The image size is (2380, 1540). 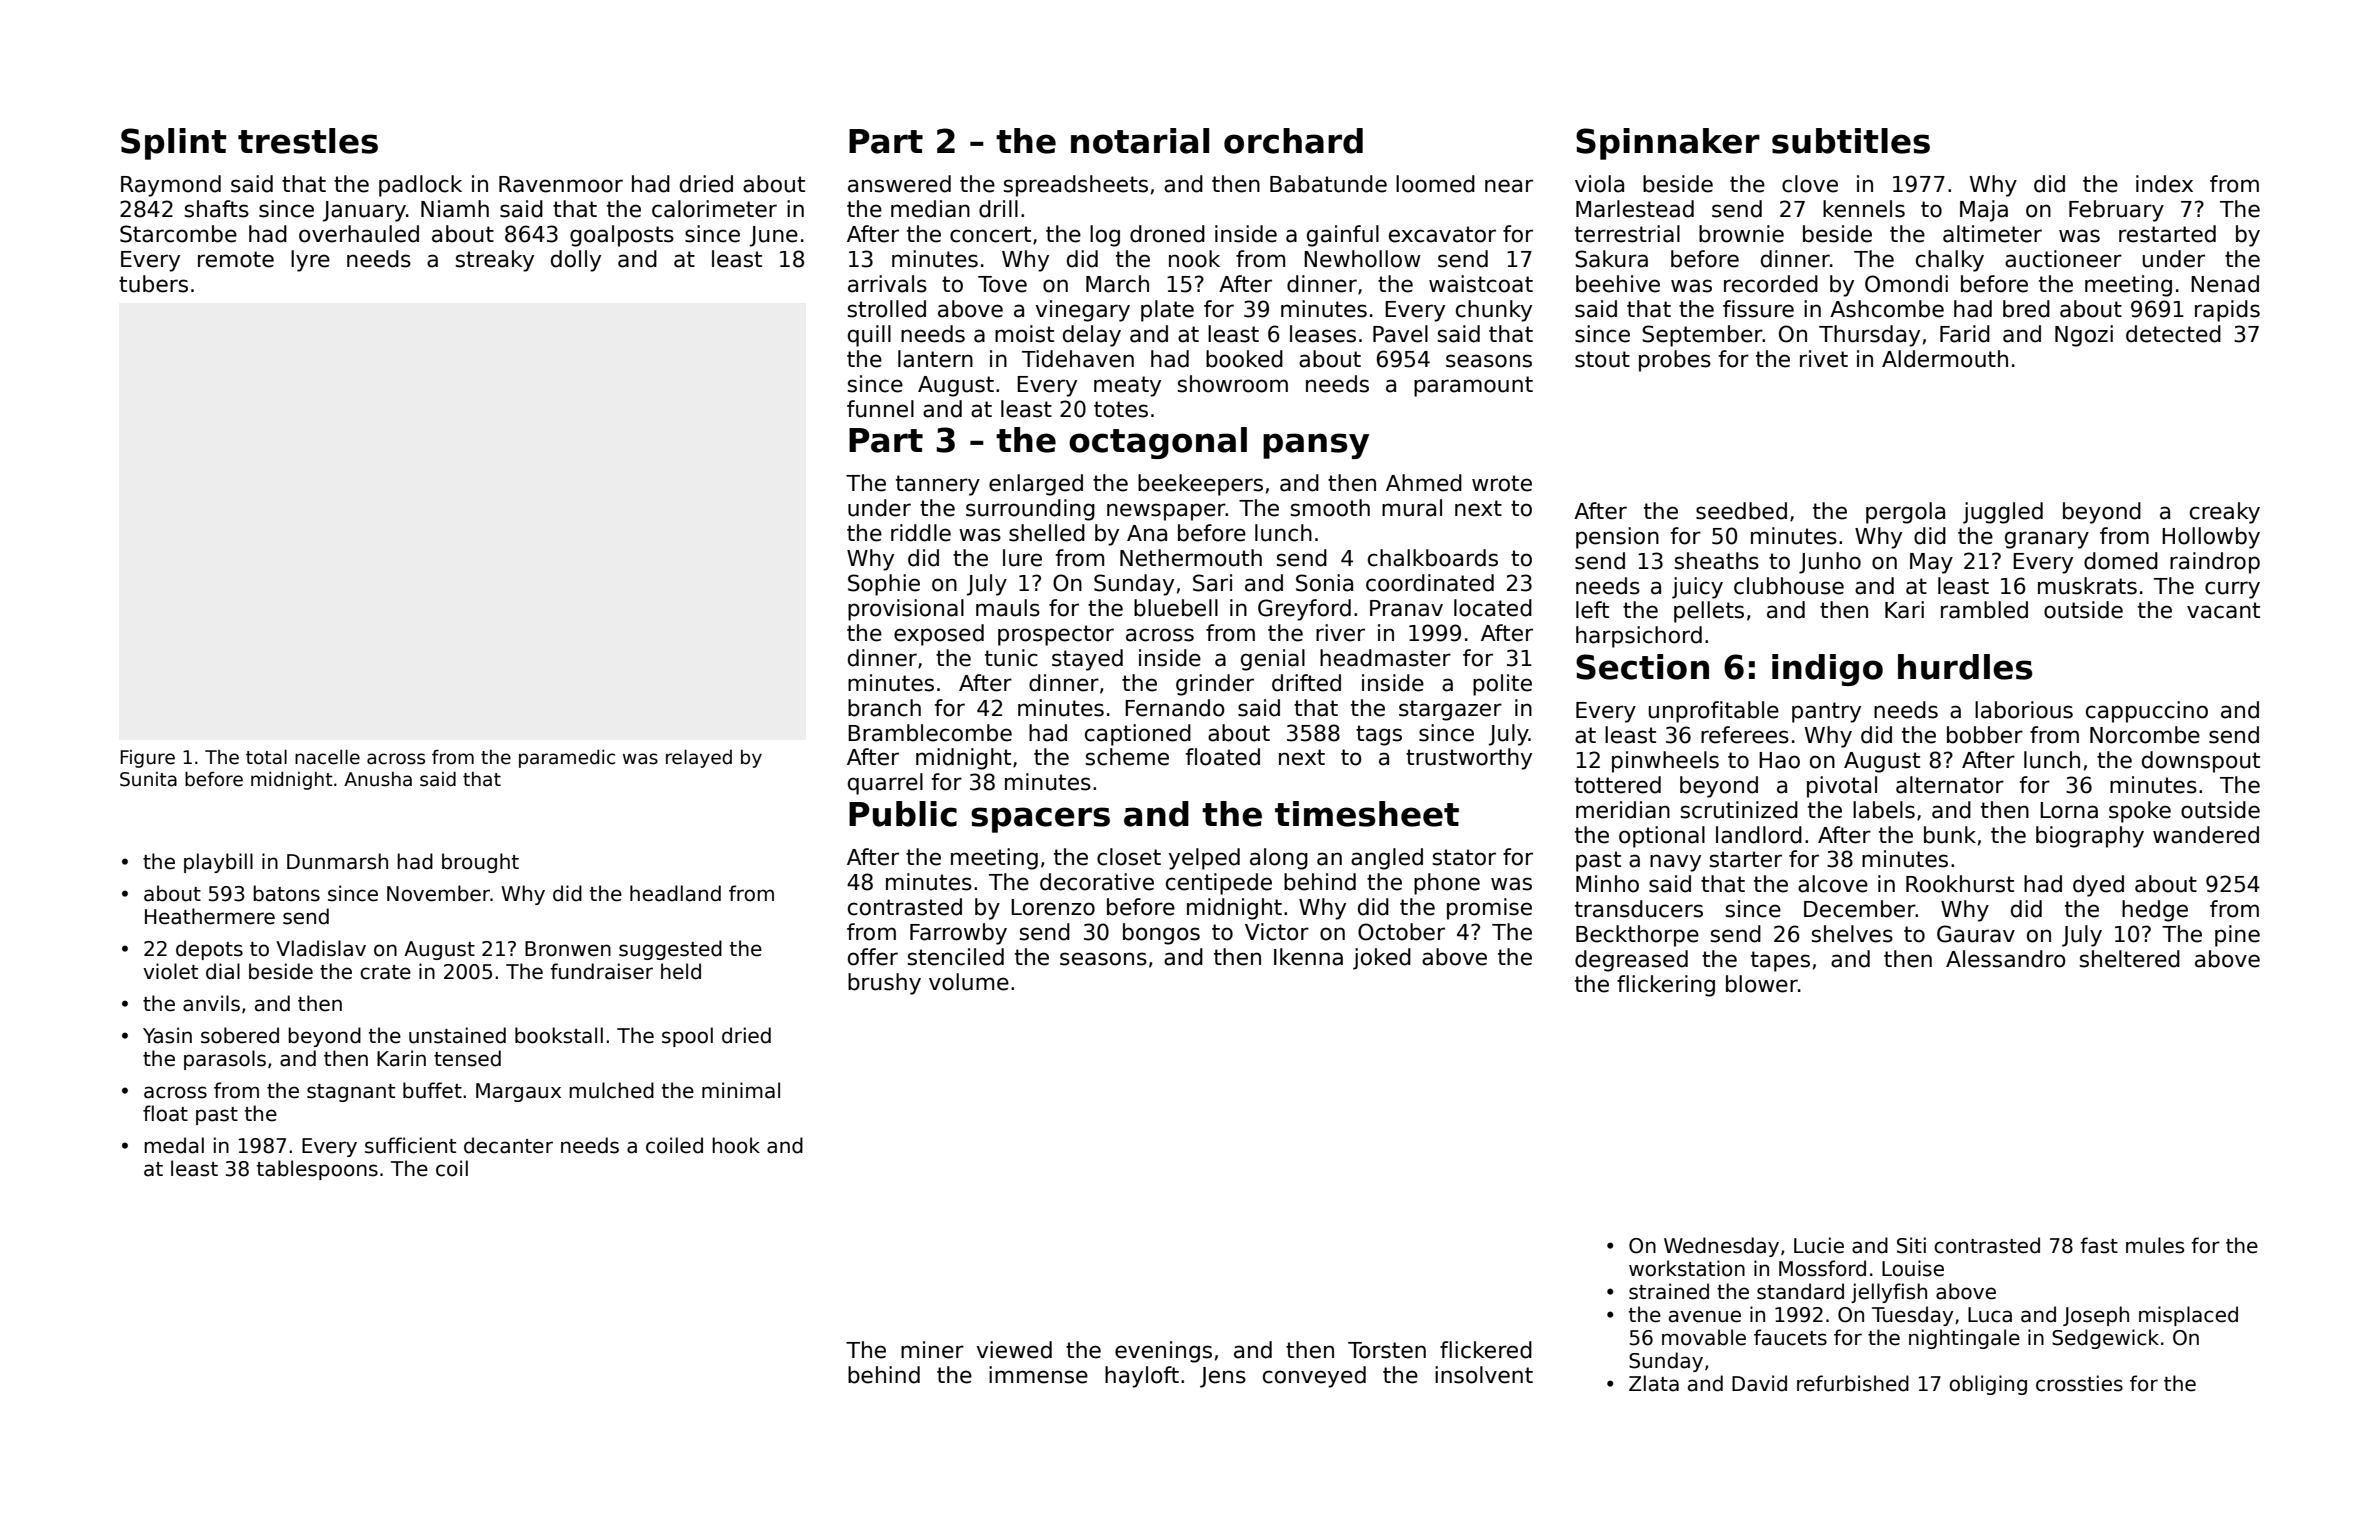 What do you see at coordinates (2130, 959) in the document?
I see `sheltered` at bounding box center [2130, 959].
